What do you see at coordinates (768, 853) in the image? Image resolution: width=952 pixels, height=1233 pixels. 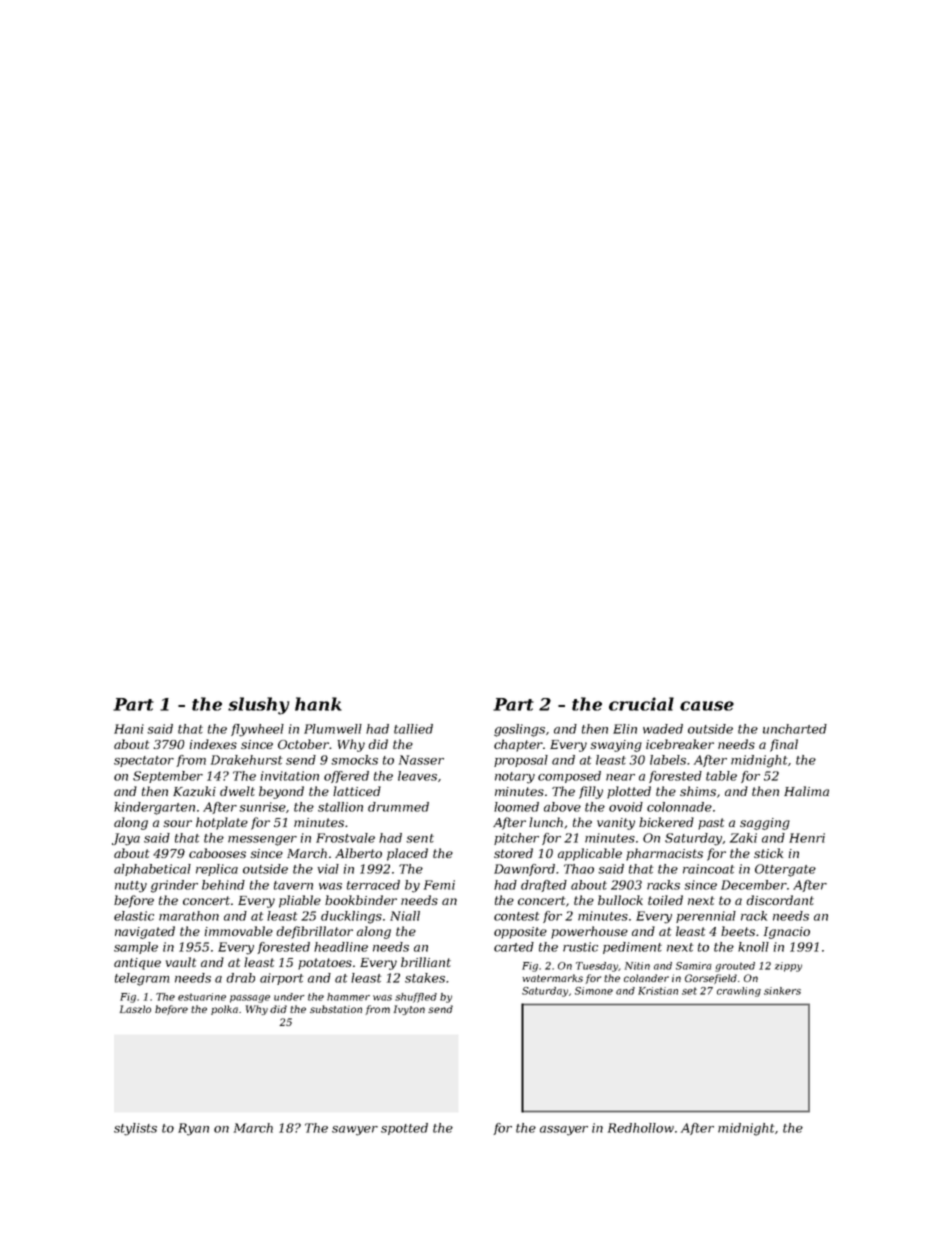 I see `stick` at bounding box center [768, 853].
